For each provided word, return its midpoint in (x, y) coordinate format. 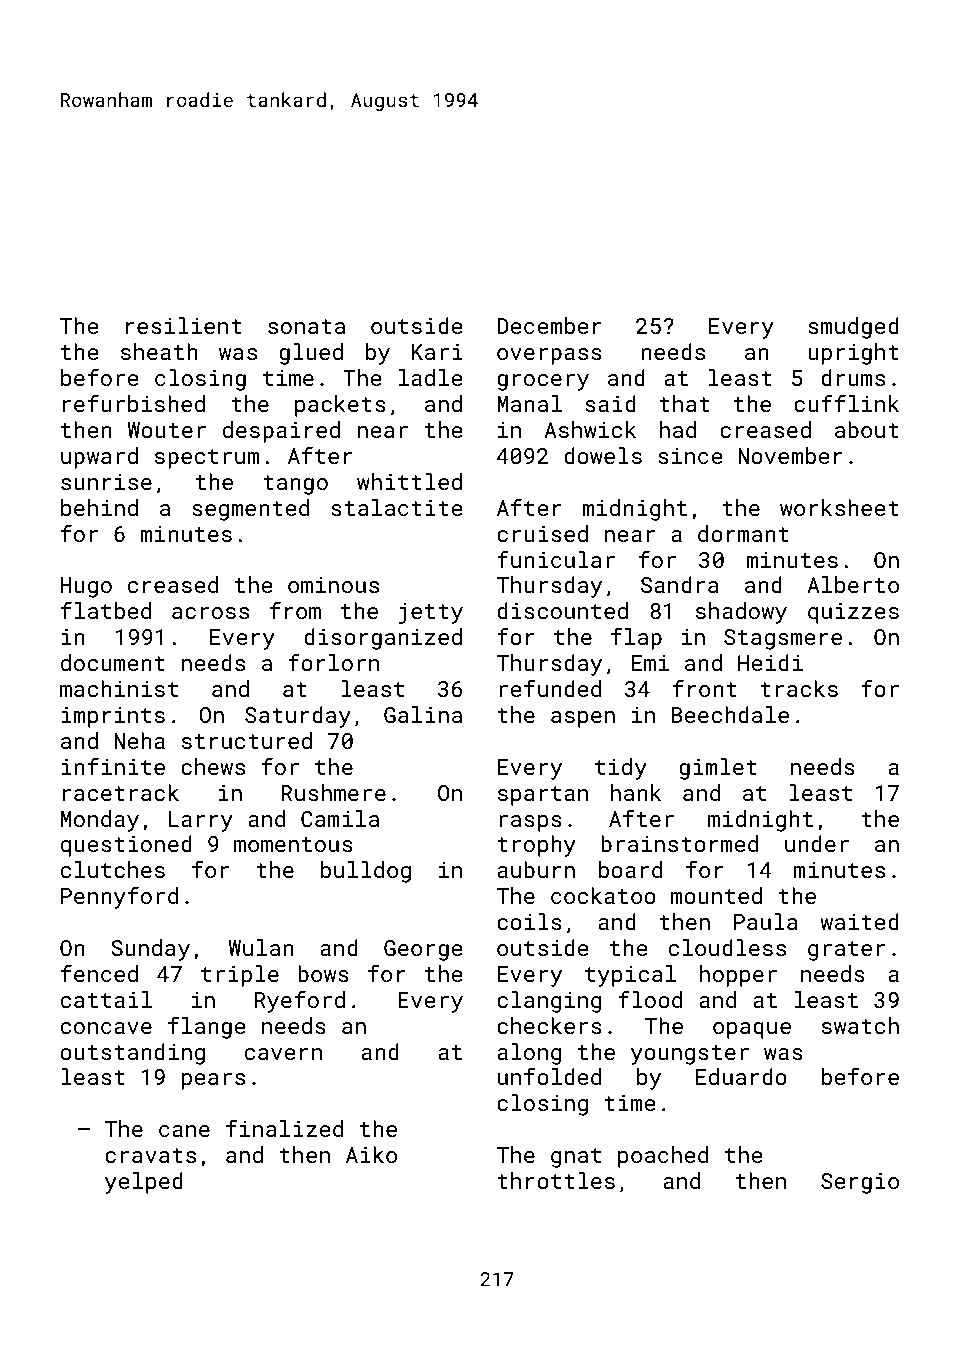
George (423, 950)
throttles (556, 1180)
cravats (150, 1155)
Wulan (261, 947)
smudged (853, 328)
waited (859, 921)
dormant (743, 533)
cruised (542, 533)
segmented (250, 510)
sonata (306, 326)
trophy (536, 846)
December (549, 325)
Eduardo (741, 1076)
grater (846, 951)
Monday (100, 821)
